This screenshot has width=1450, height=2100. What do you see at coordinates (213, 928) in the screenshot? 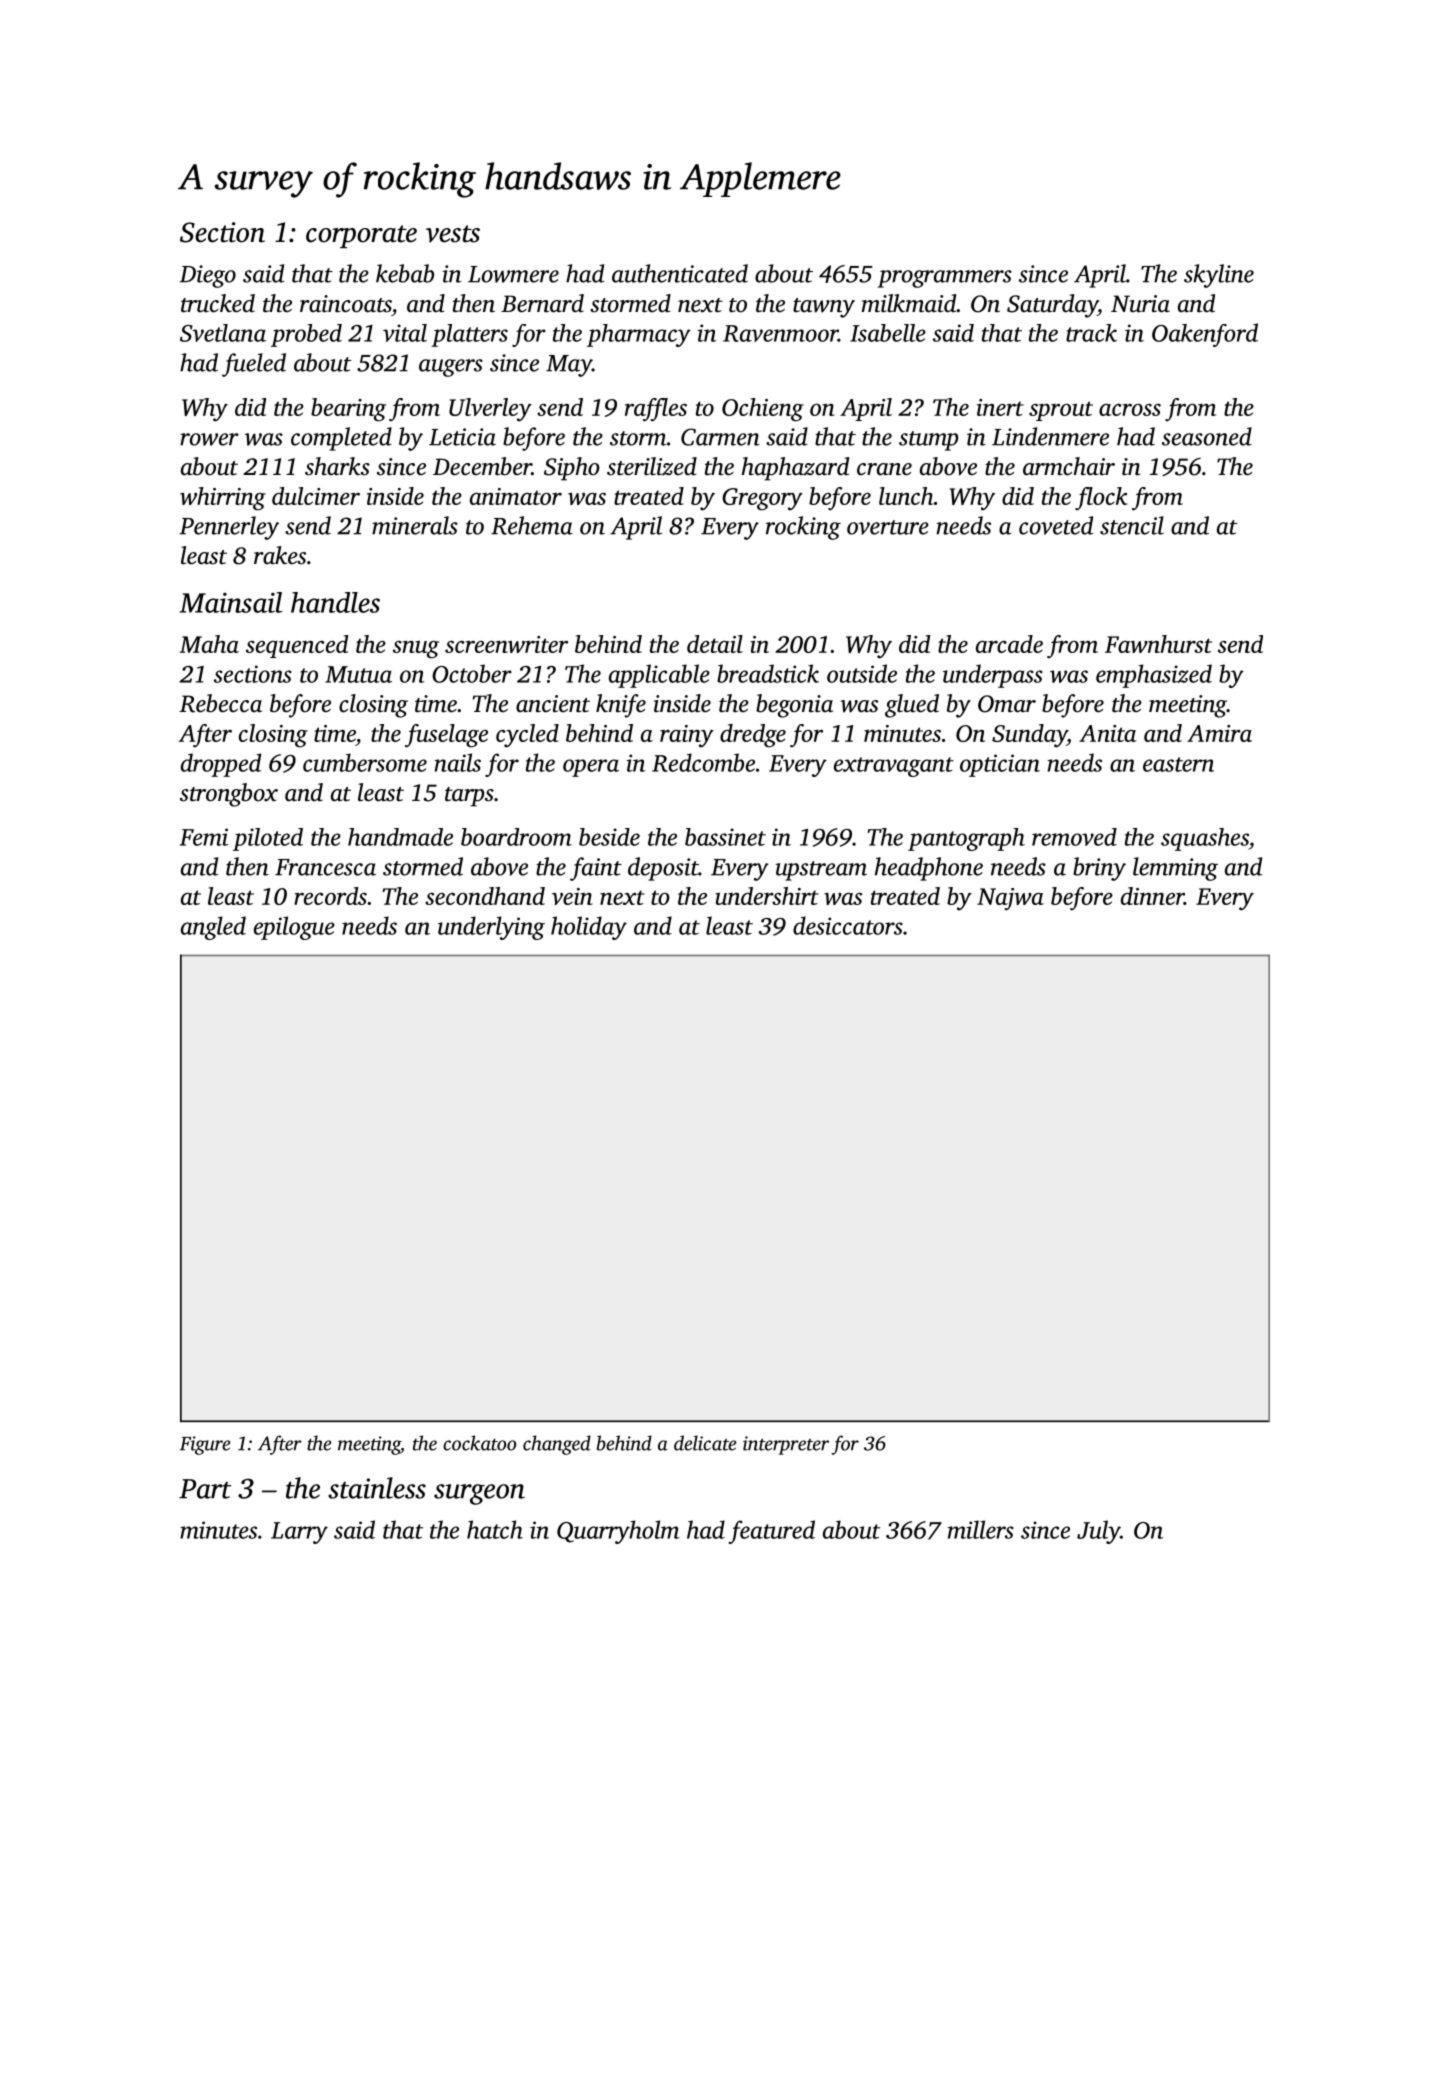
I see `angled` at bounding box center [213, 928].
